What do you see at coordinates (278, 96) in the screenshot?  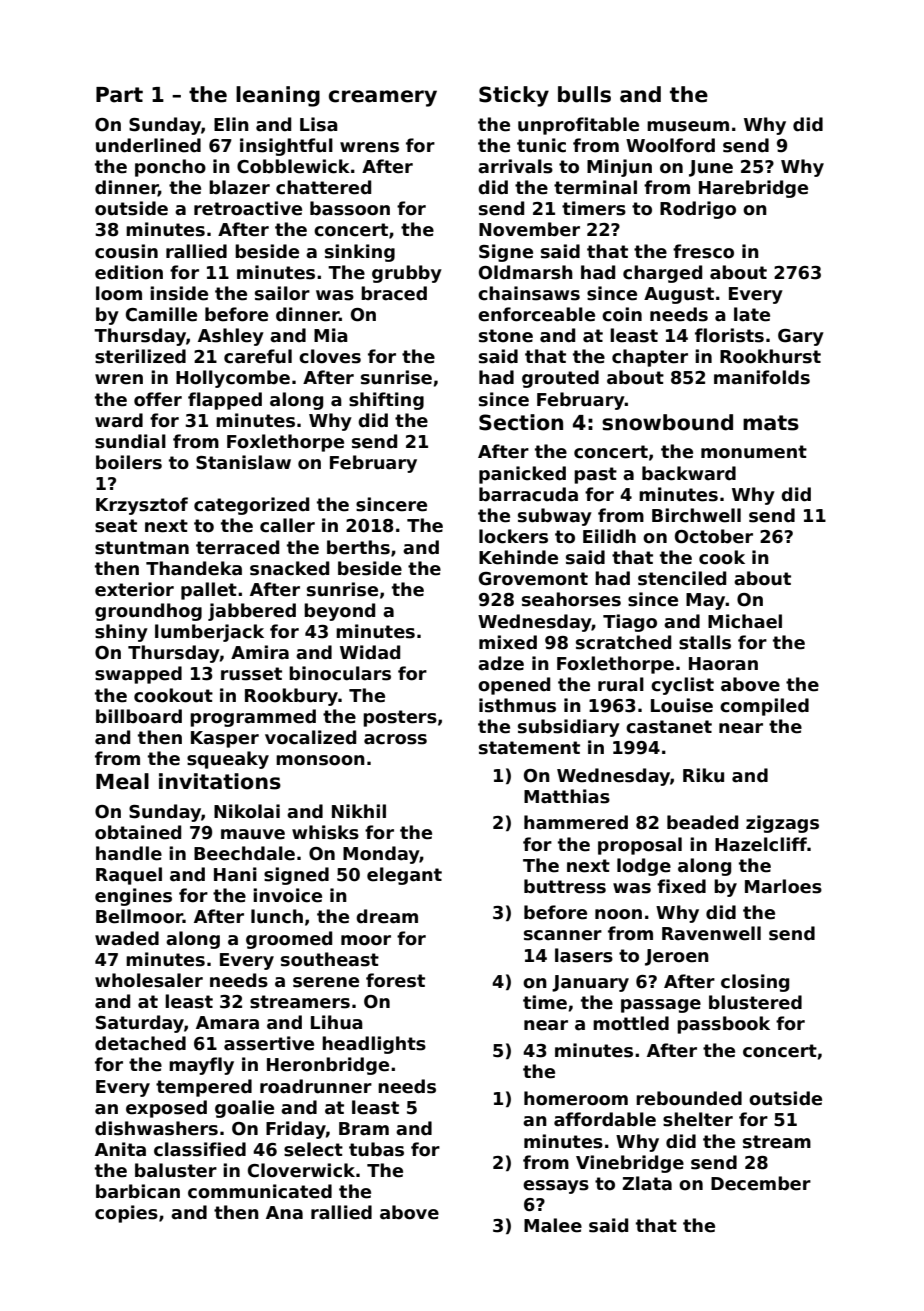 I see `leaning` at bounding box center [278, 96].
